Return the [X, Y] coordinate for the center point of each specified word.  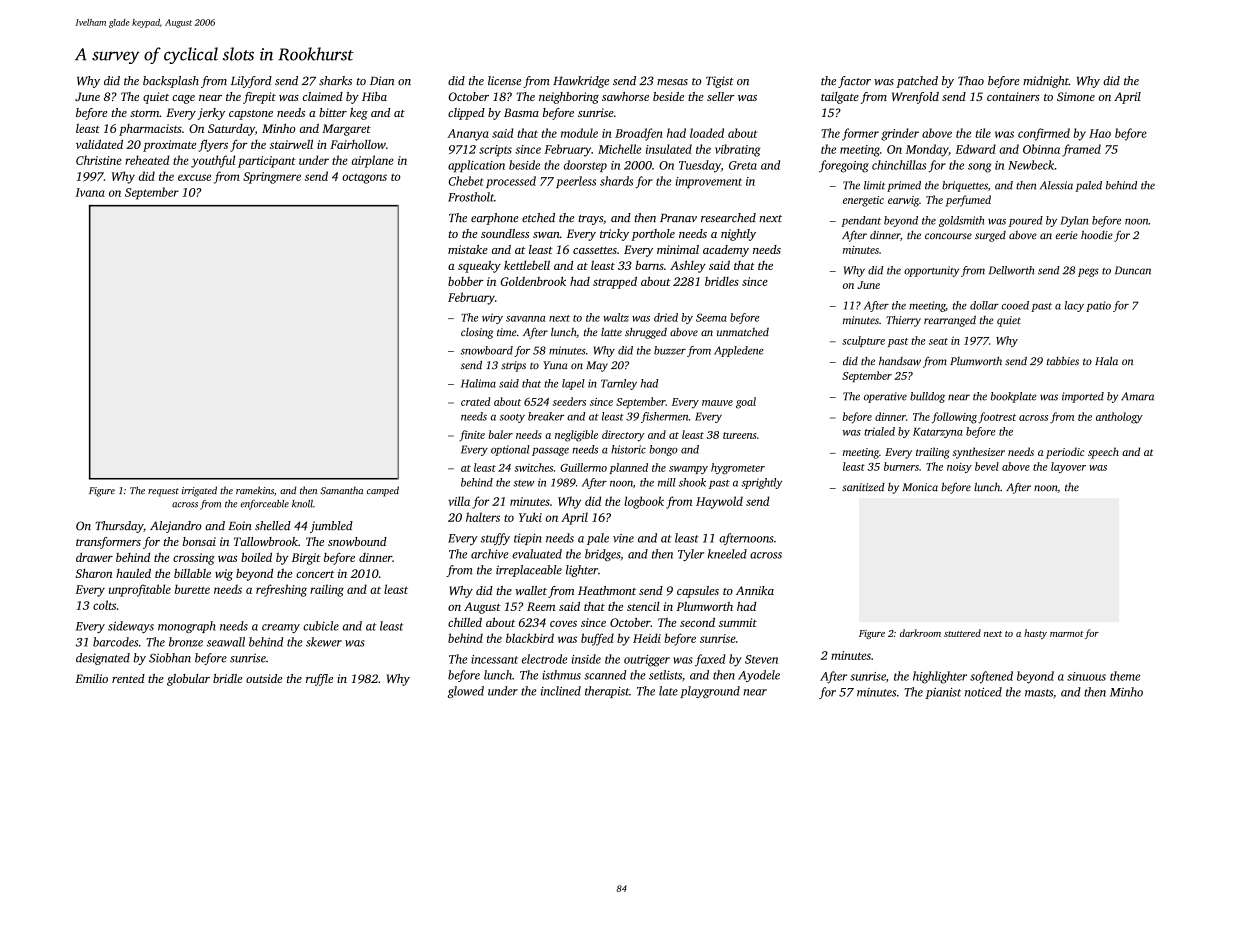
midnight [1046, 82]
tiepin [528, 539]
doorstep [585, 166]
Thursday [119, 527]
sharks [335, 80]
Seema [711, 317]
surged [990, 236]
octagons [364, 178]
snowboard [486, 350]
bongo [663, 450]
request [163, 492]
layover [1068, 467]
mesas [672, 82]
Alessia [1056, 185]
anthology [1119, 418]
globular [188, 680]
